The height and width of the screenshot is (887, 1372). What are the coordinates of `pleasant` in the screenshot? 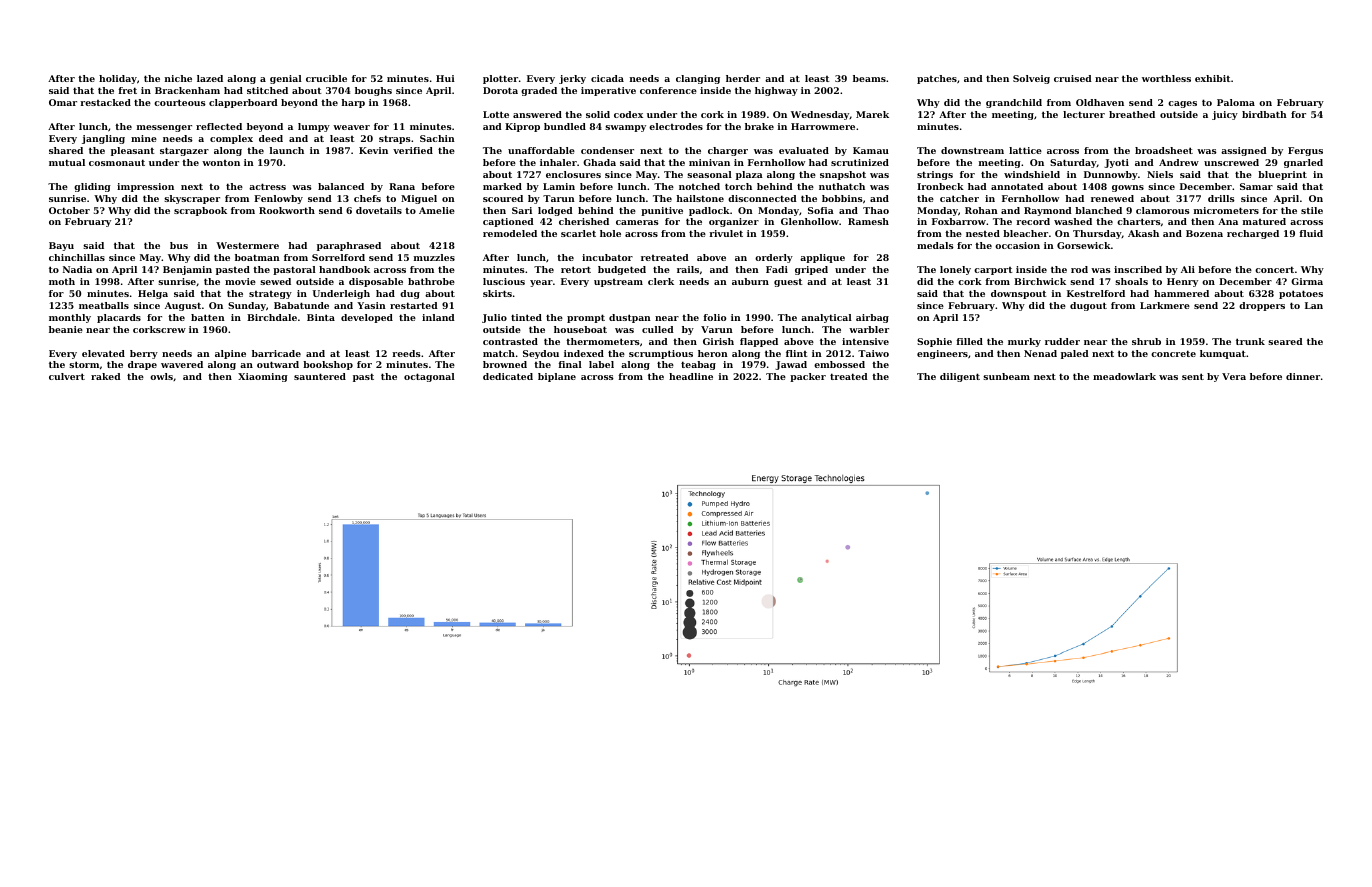 It's located at (133, 151).
